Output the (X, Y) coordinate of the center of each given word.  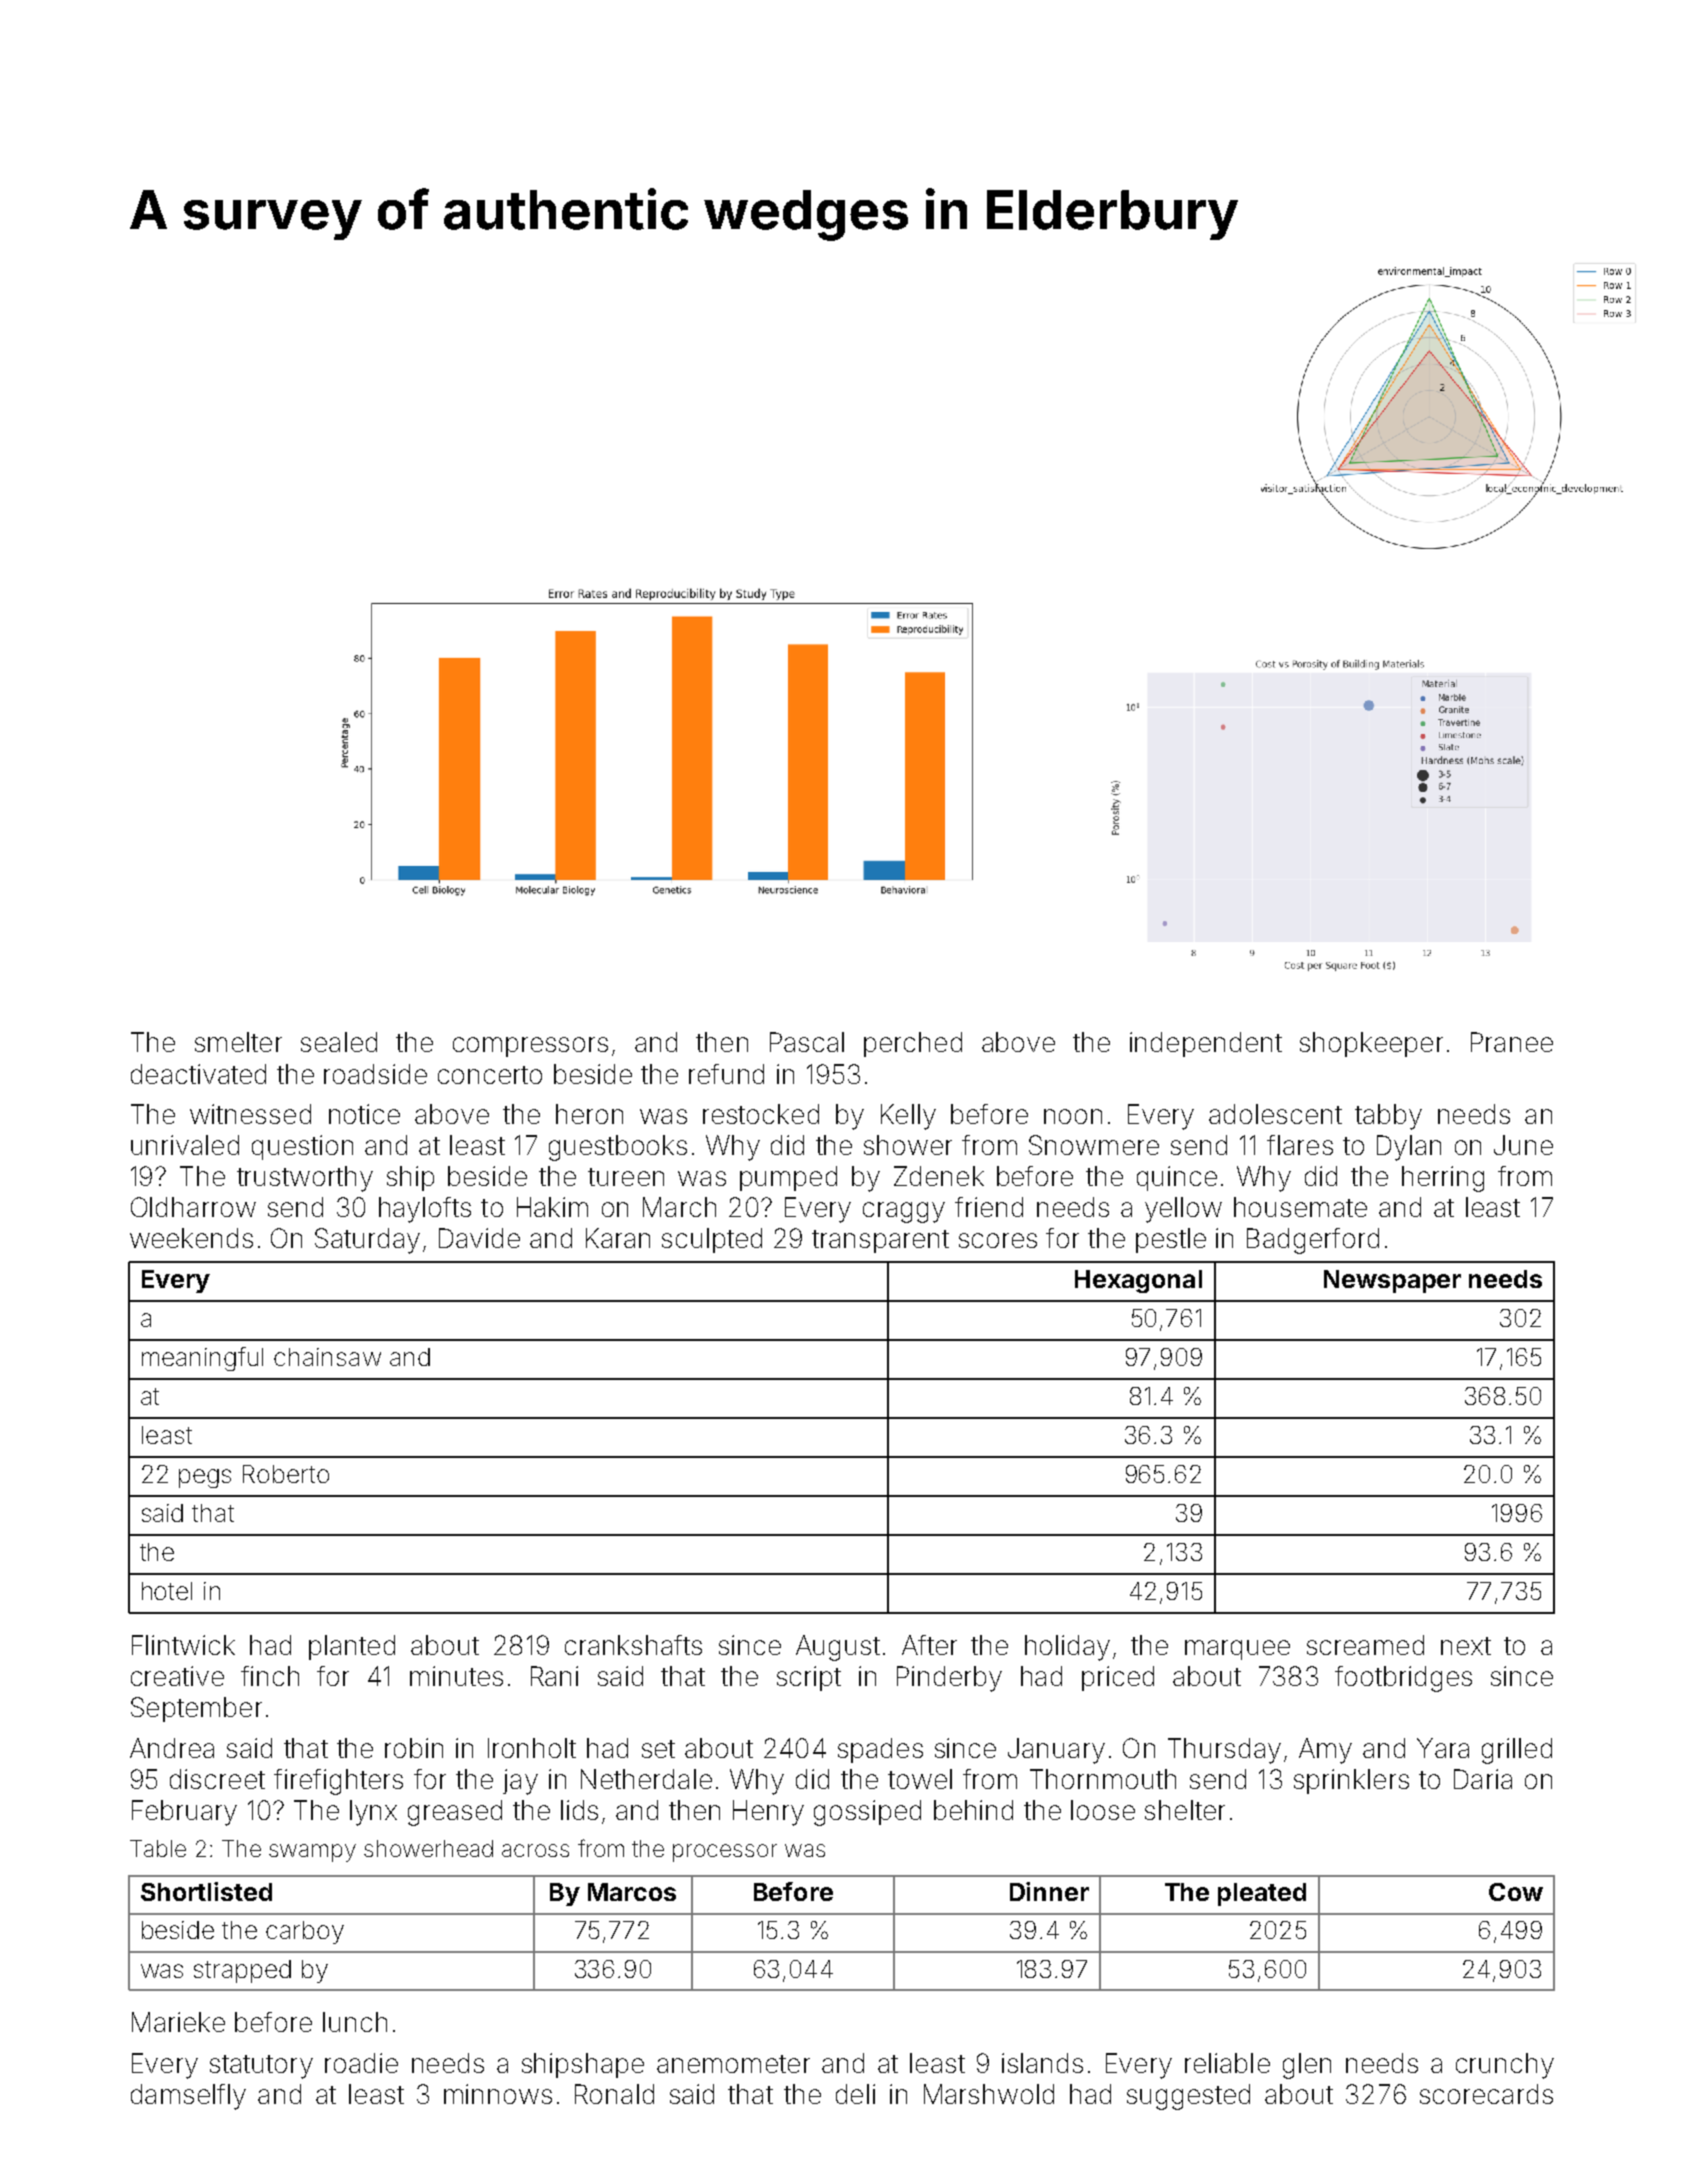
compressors (530, 1047)
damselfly (188, 2097)
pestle (1171, 1240)
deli (855, 2094)
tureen (626, 1177)
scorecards (1486, 2094)
